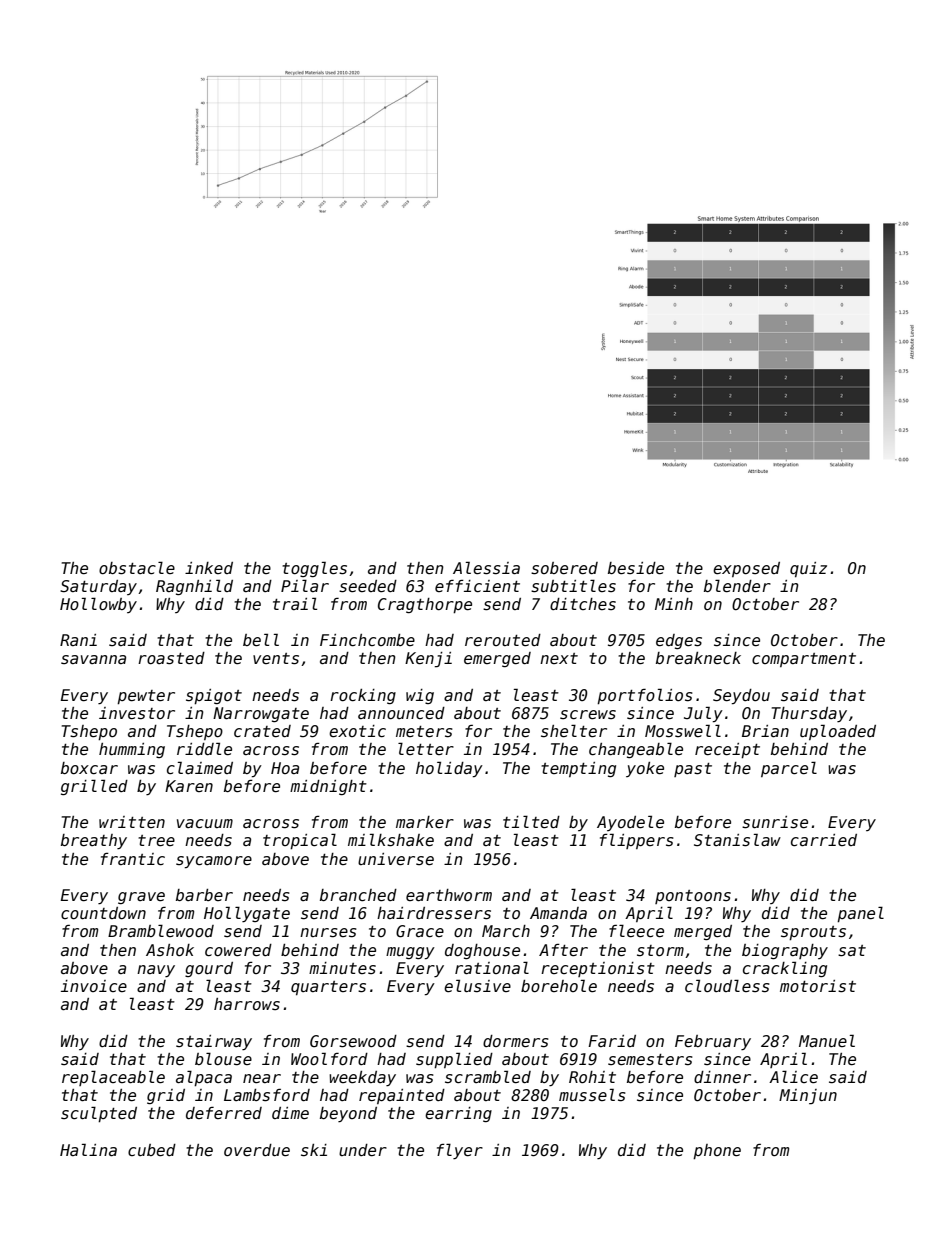  What do you see at coordinates (827, 1040) in the screenshot?
I see `Manuel` at bounding box center [827, 1040].
